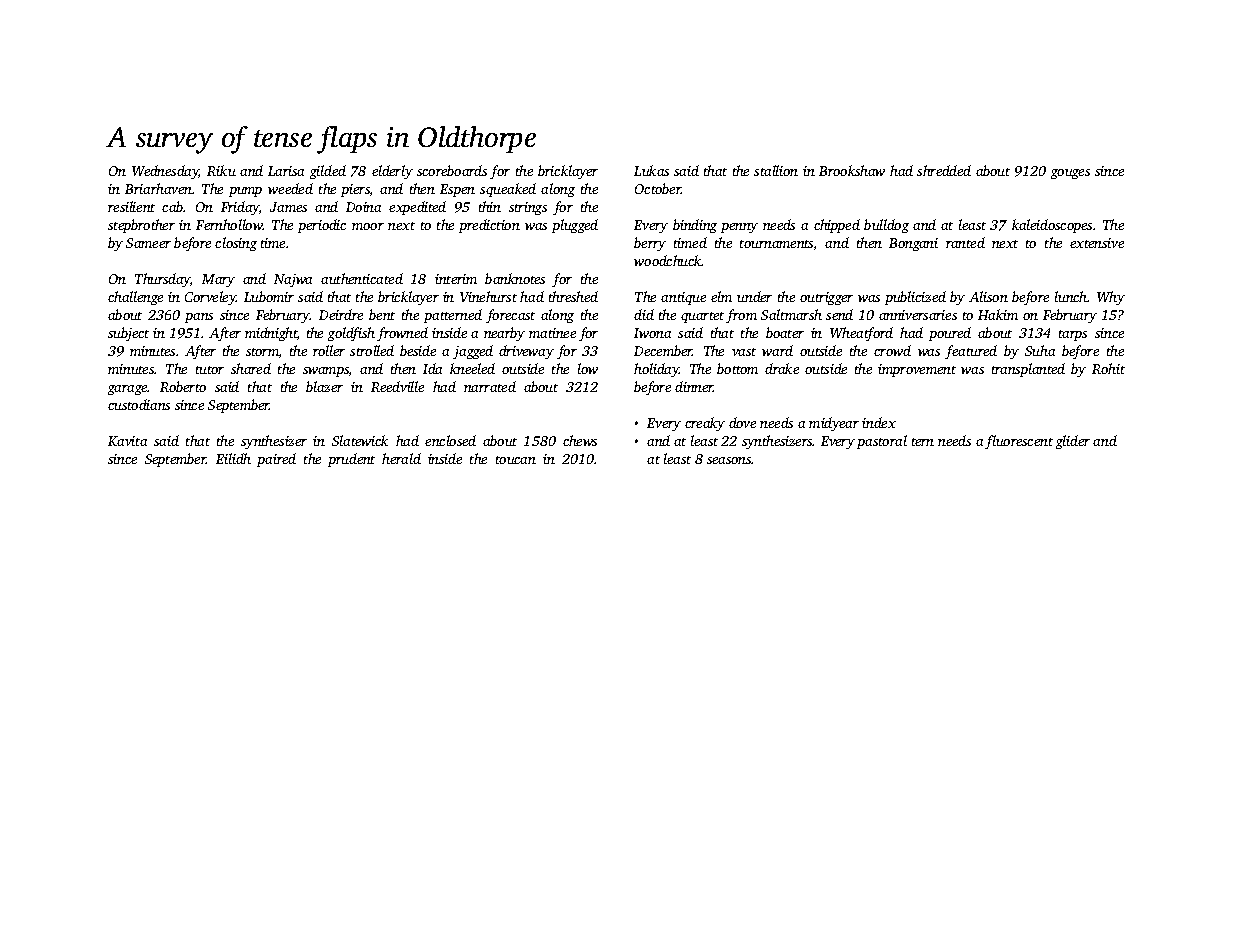  I want to click on forecast, so click(510, 316).
